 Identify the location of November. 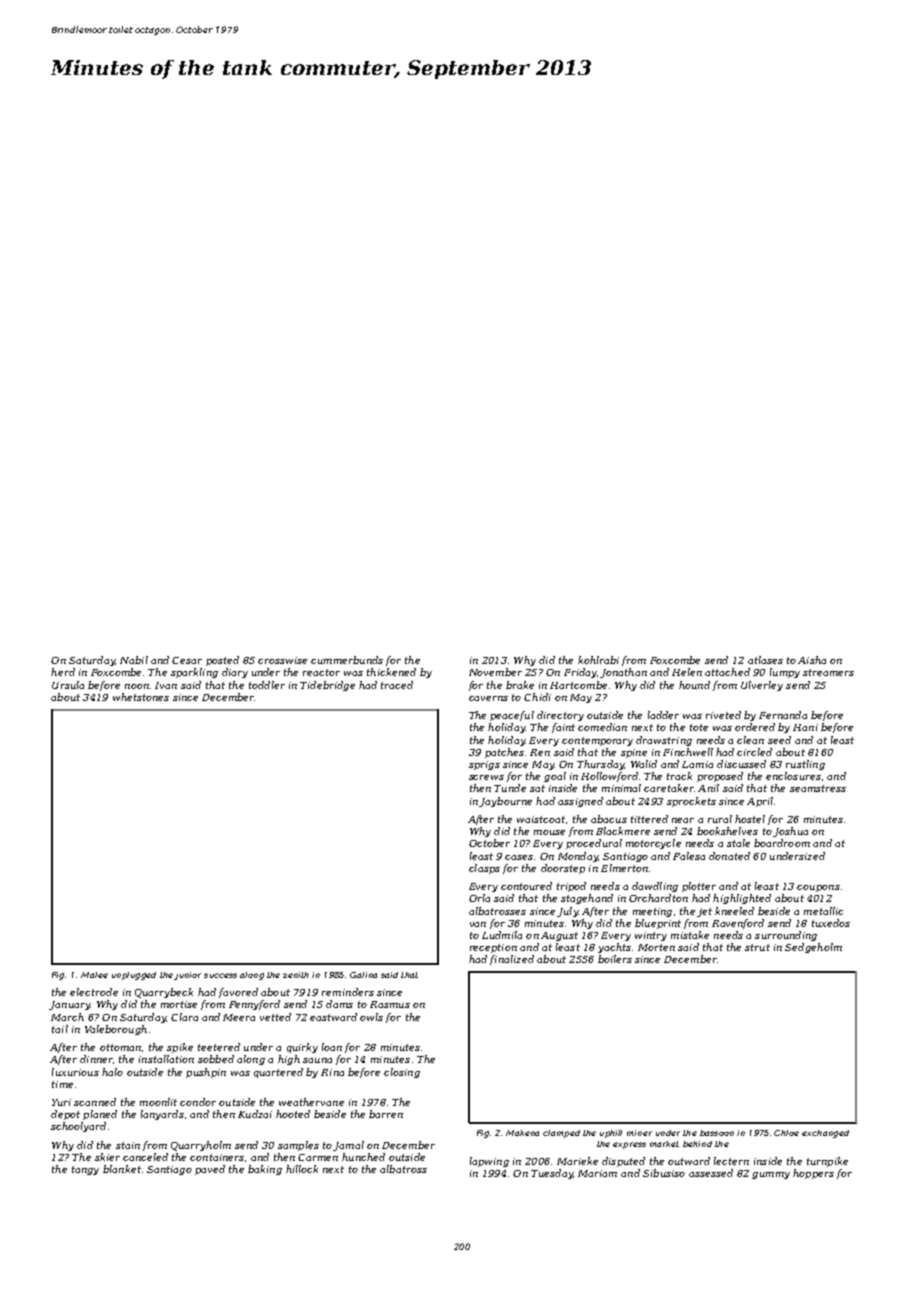
(495, 672).
